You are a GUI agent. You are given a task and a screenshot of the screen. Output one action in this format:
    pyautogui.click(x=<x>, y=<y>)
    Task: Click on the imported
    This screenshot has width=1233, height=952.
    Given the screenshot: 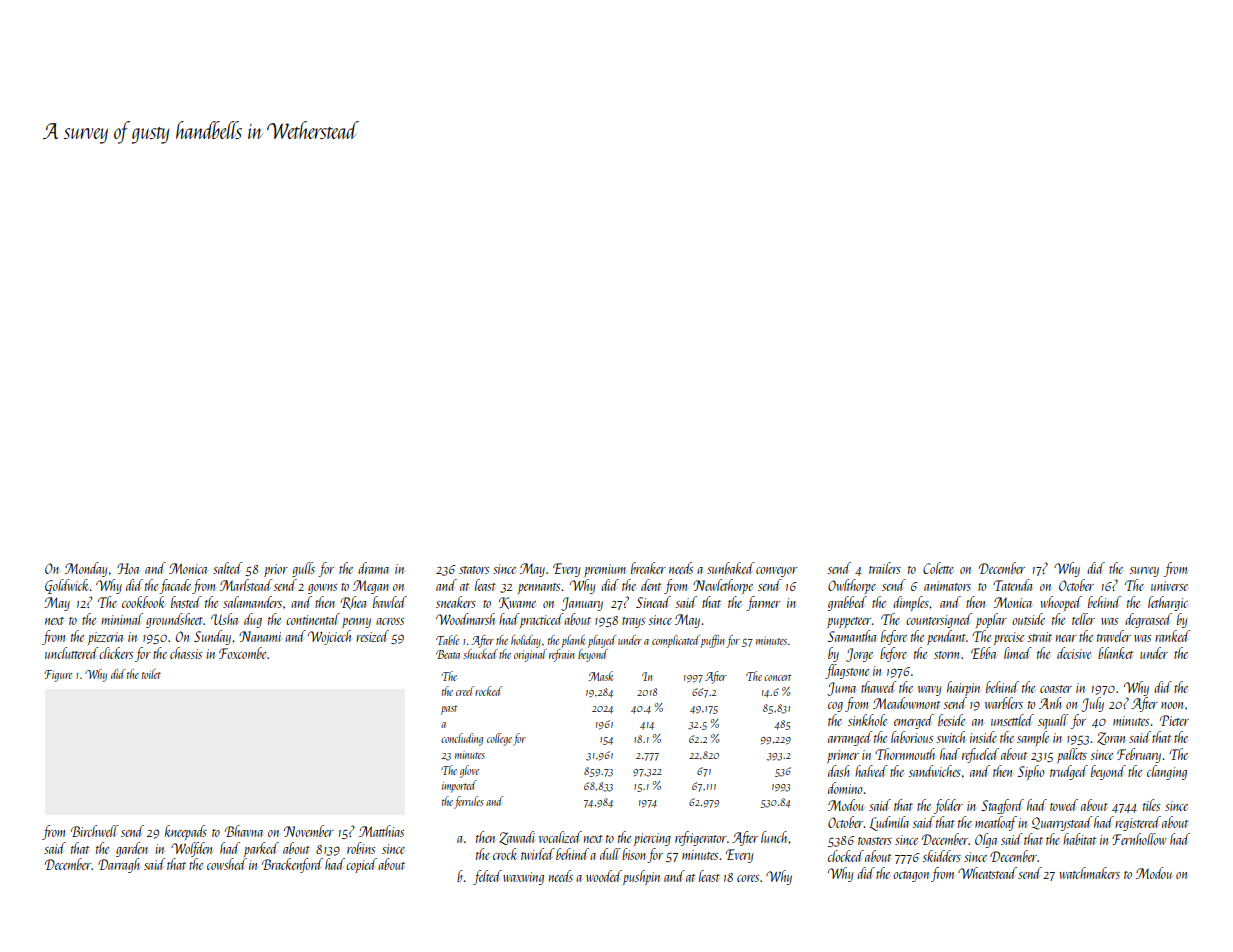 What is the action you would take?
    pyautogui.click(x=459, y=786)
